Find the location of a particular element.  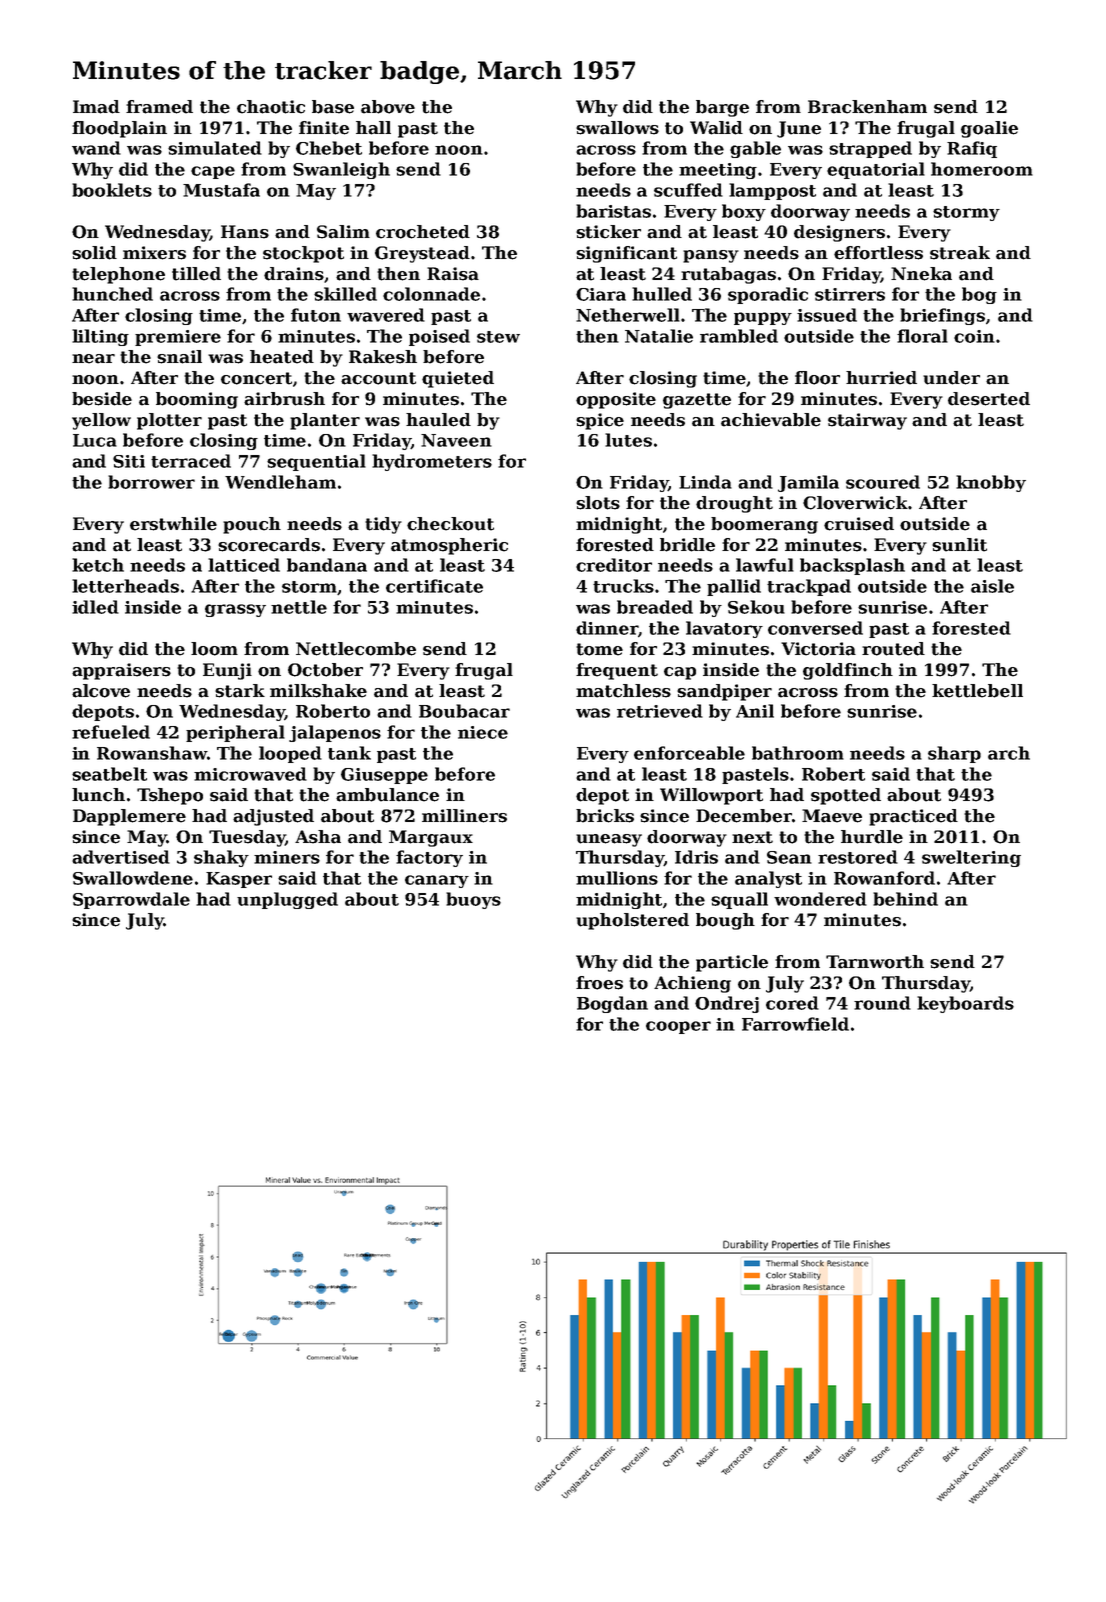

stew is located at coordinates (498, 337).
